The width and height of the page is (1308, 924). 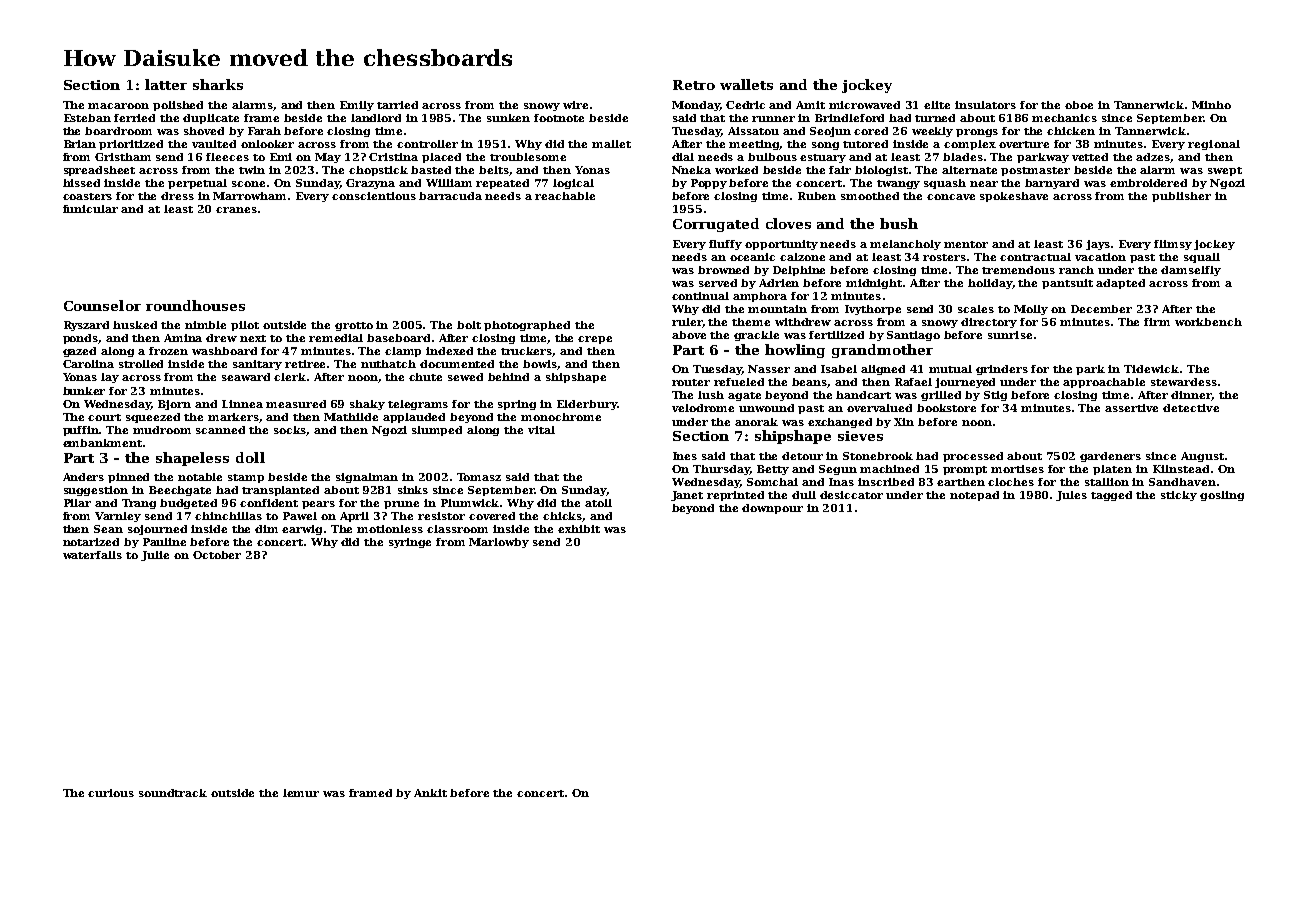 I want to click on Xin, so click(x=904, y=422).
